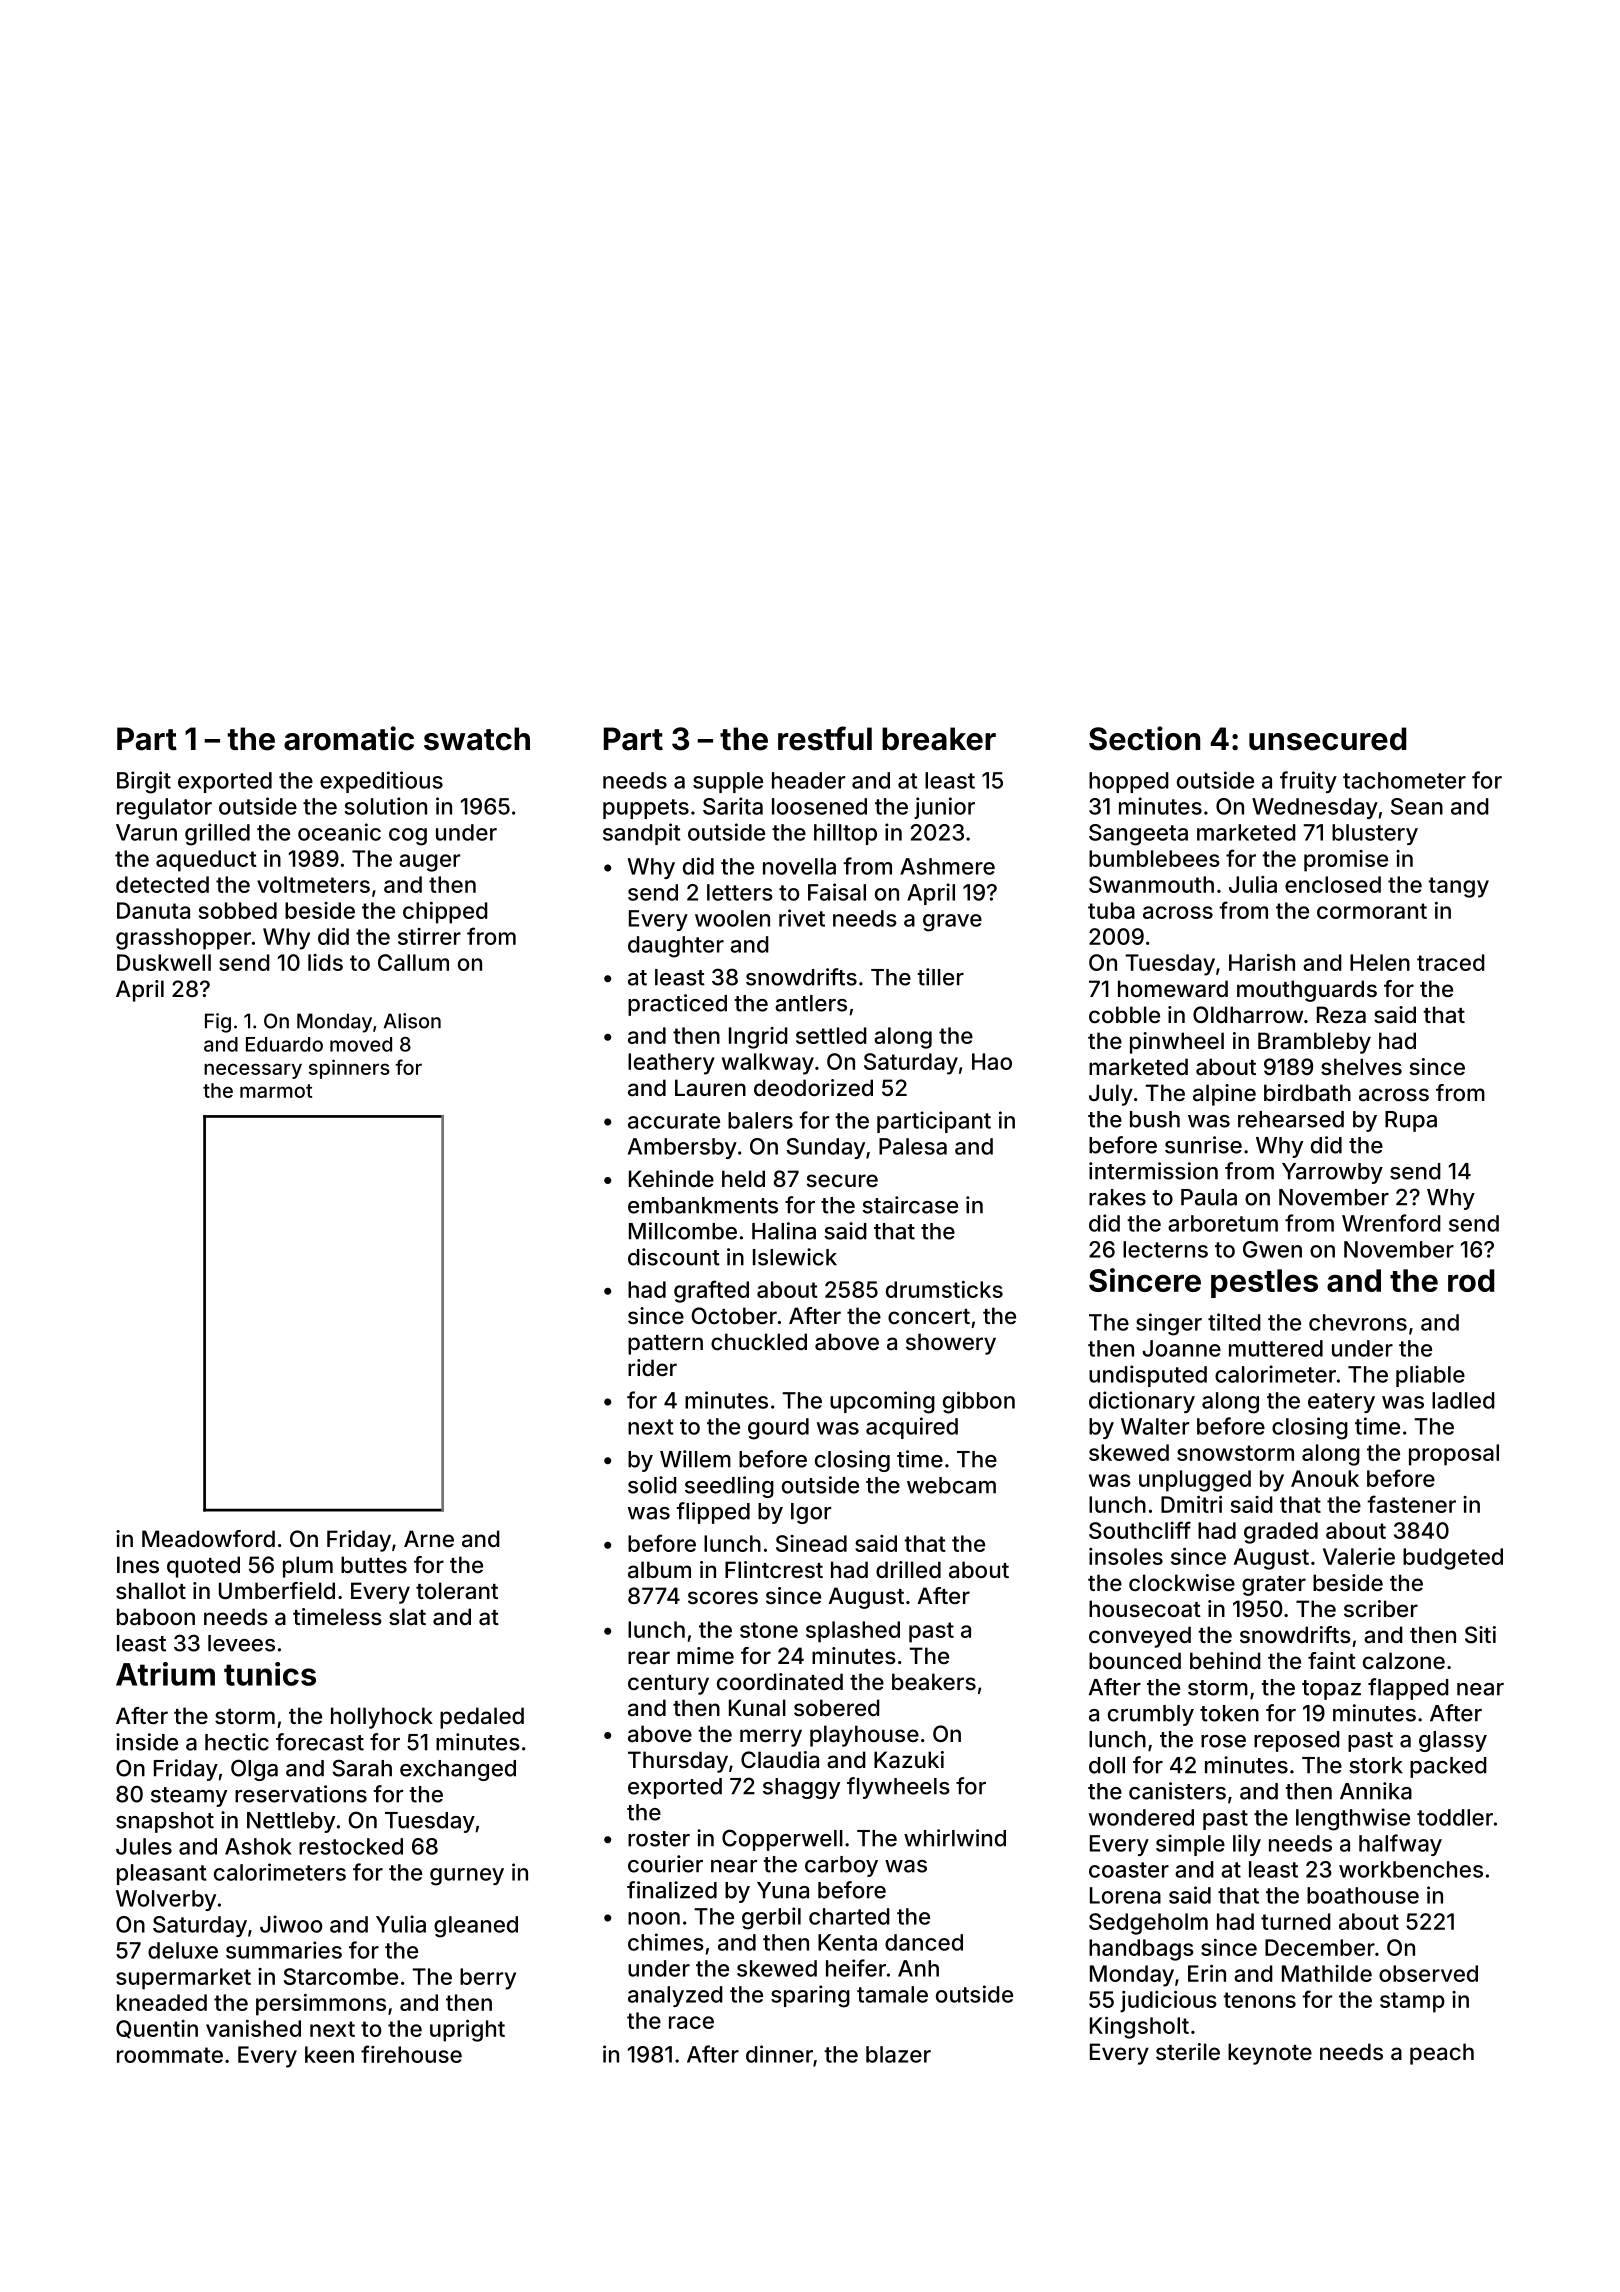  Describe the element at coordinates (429, 1538) in the screenshot. I see `Arne` at that location.
